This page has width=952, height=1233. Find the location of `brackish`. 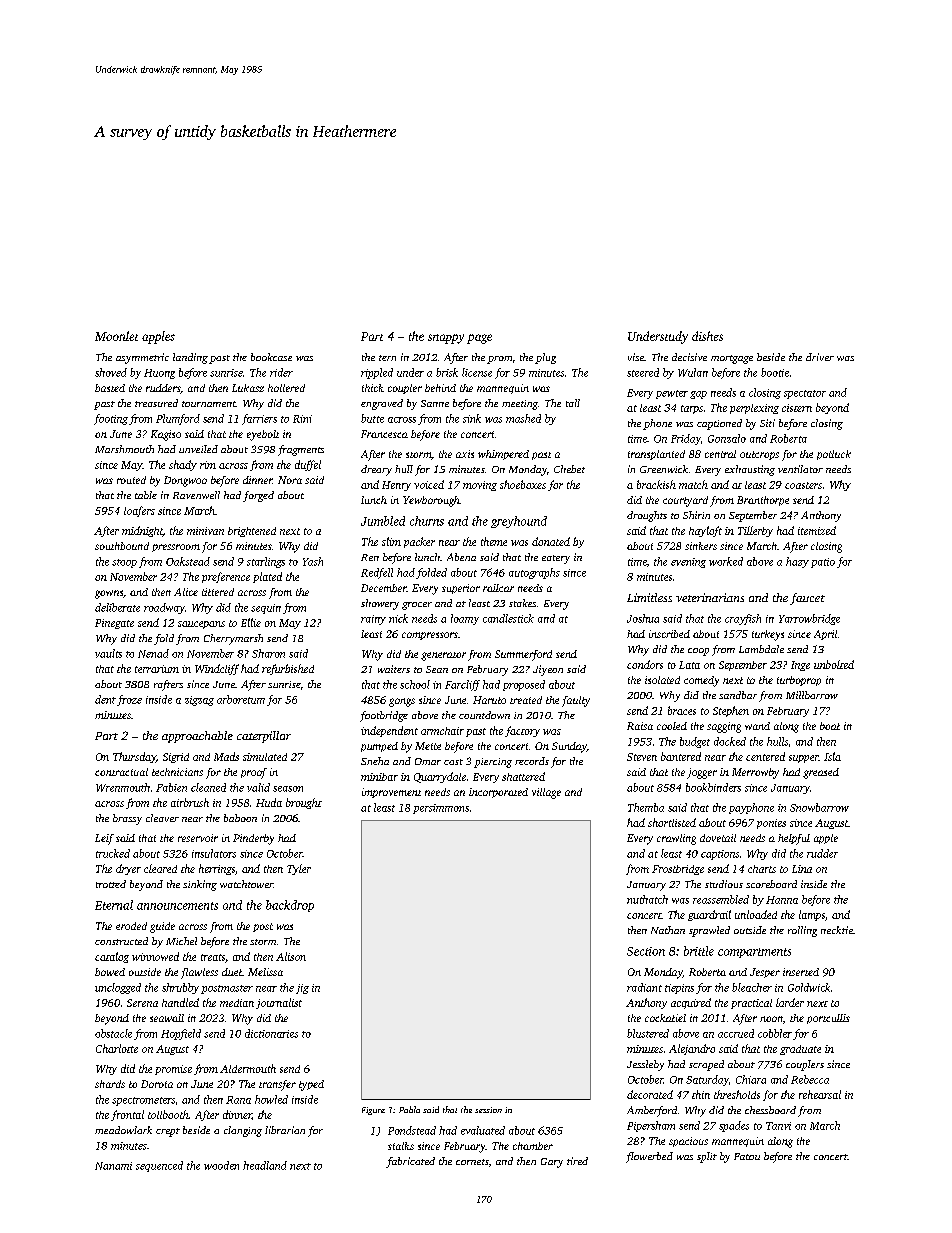

brackish is located at coordinates (656, 484).
